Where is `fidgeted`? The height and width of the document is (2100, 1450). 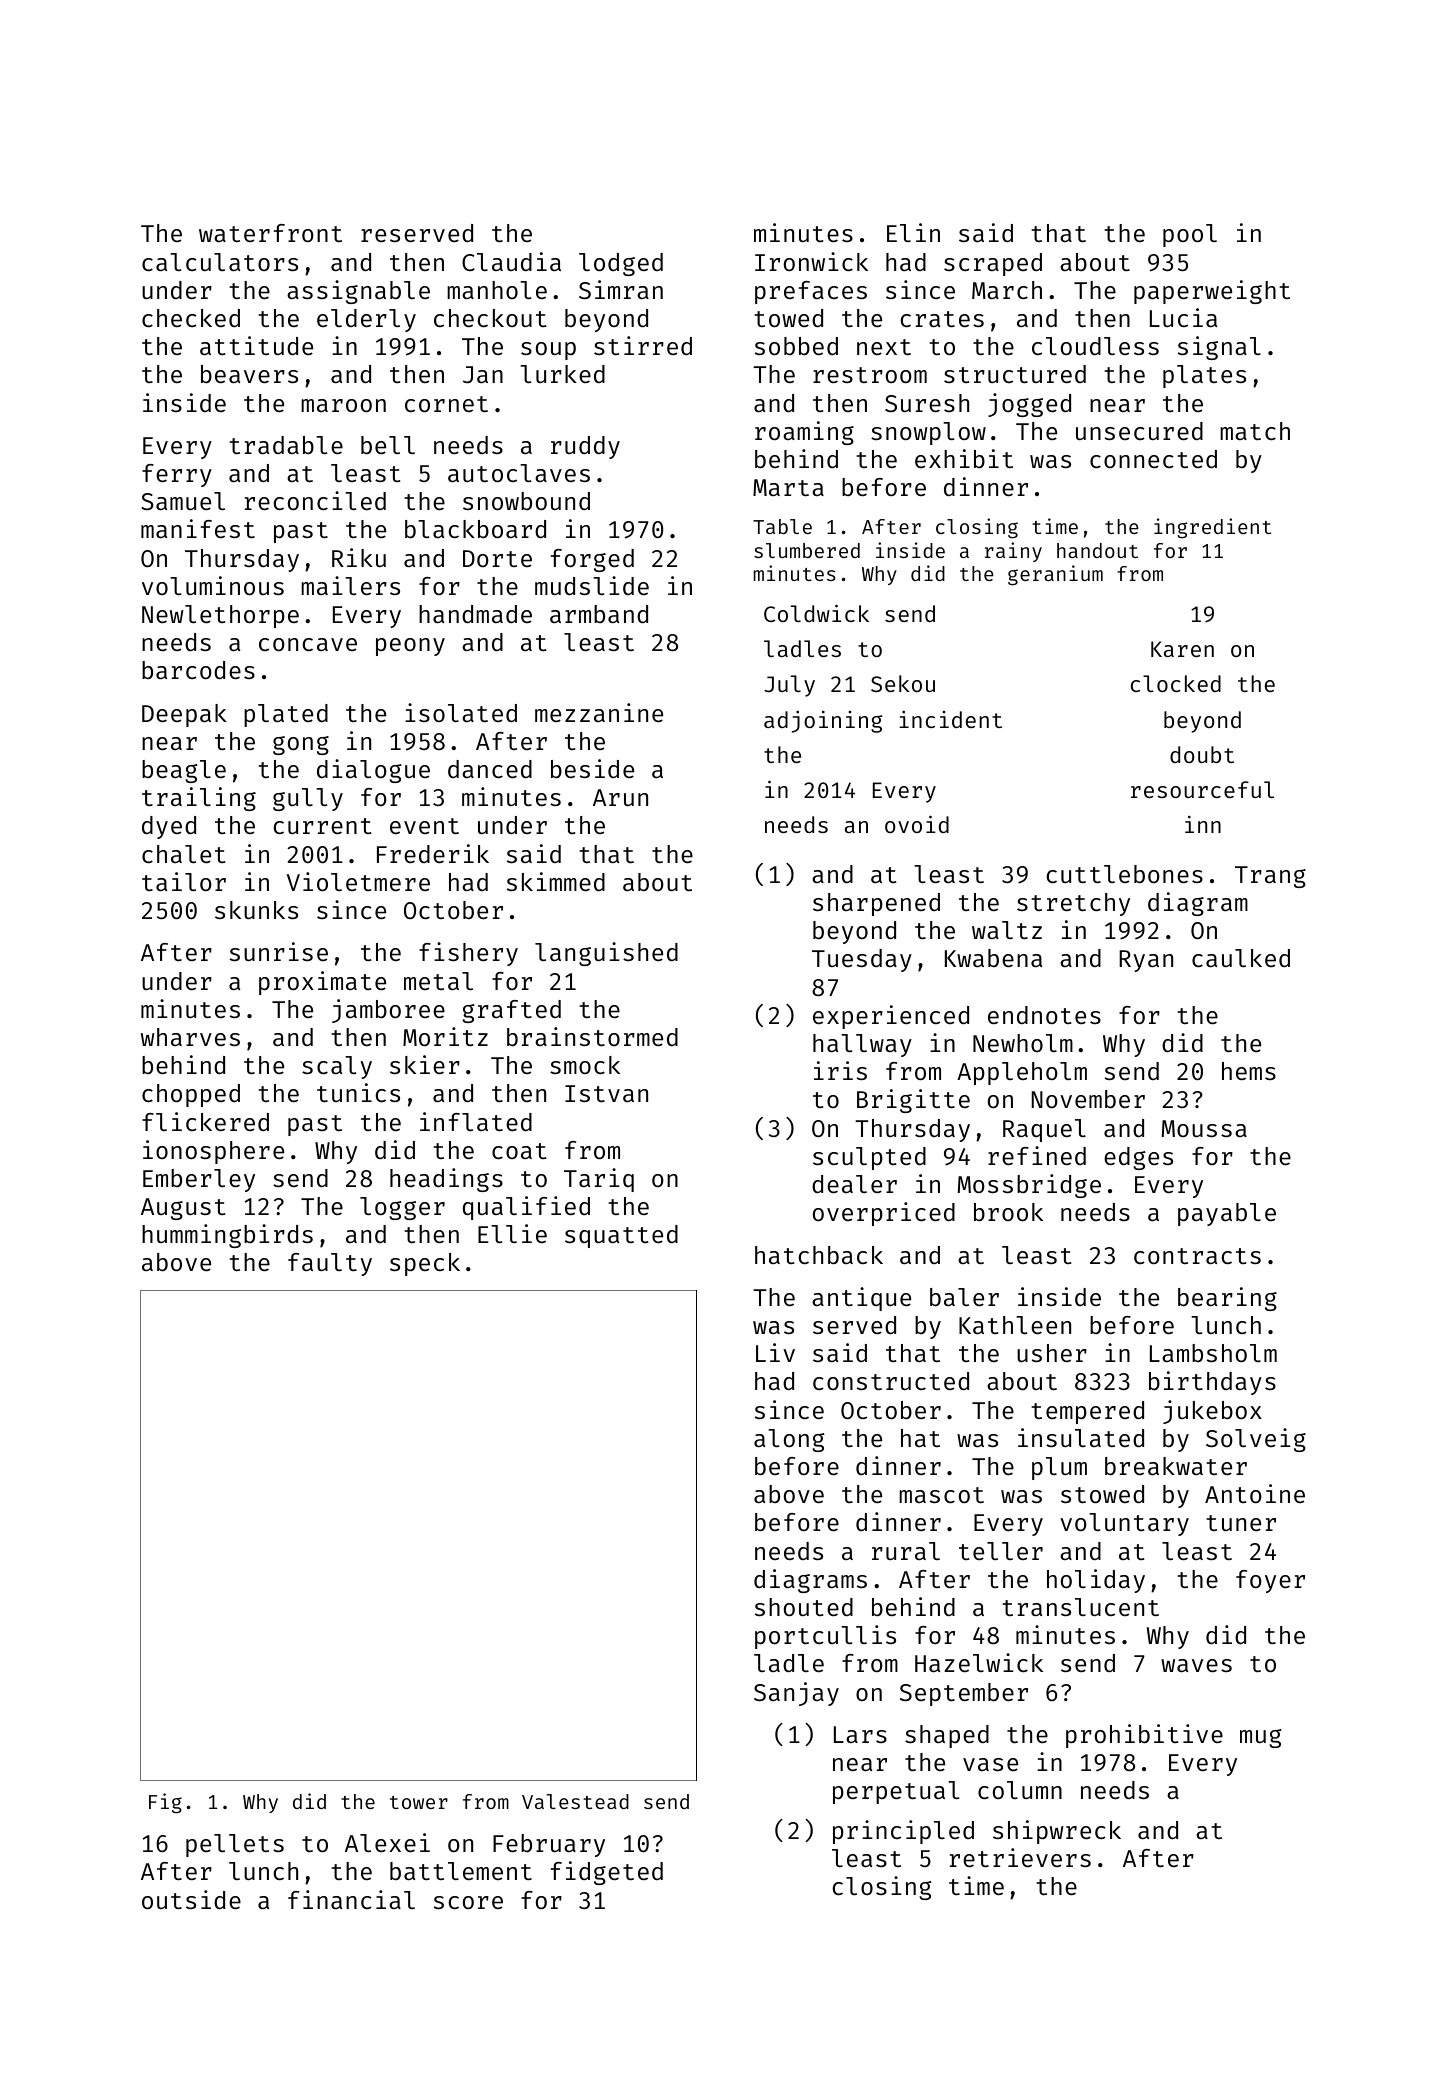 fidgeted is located at coordinates (607, 1873).
